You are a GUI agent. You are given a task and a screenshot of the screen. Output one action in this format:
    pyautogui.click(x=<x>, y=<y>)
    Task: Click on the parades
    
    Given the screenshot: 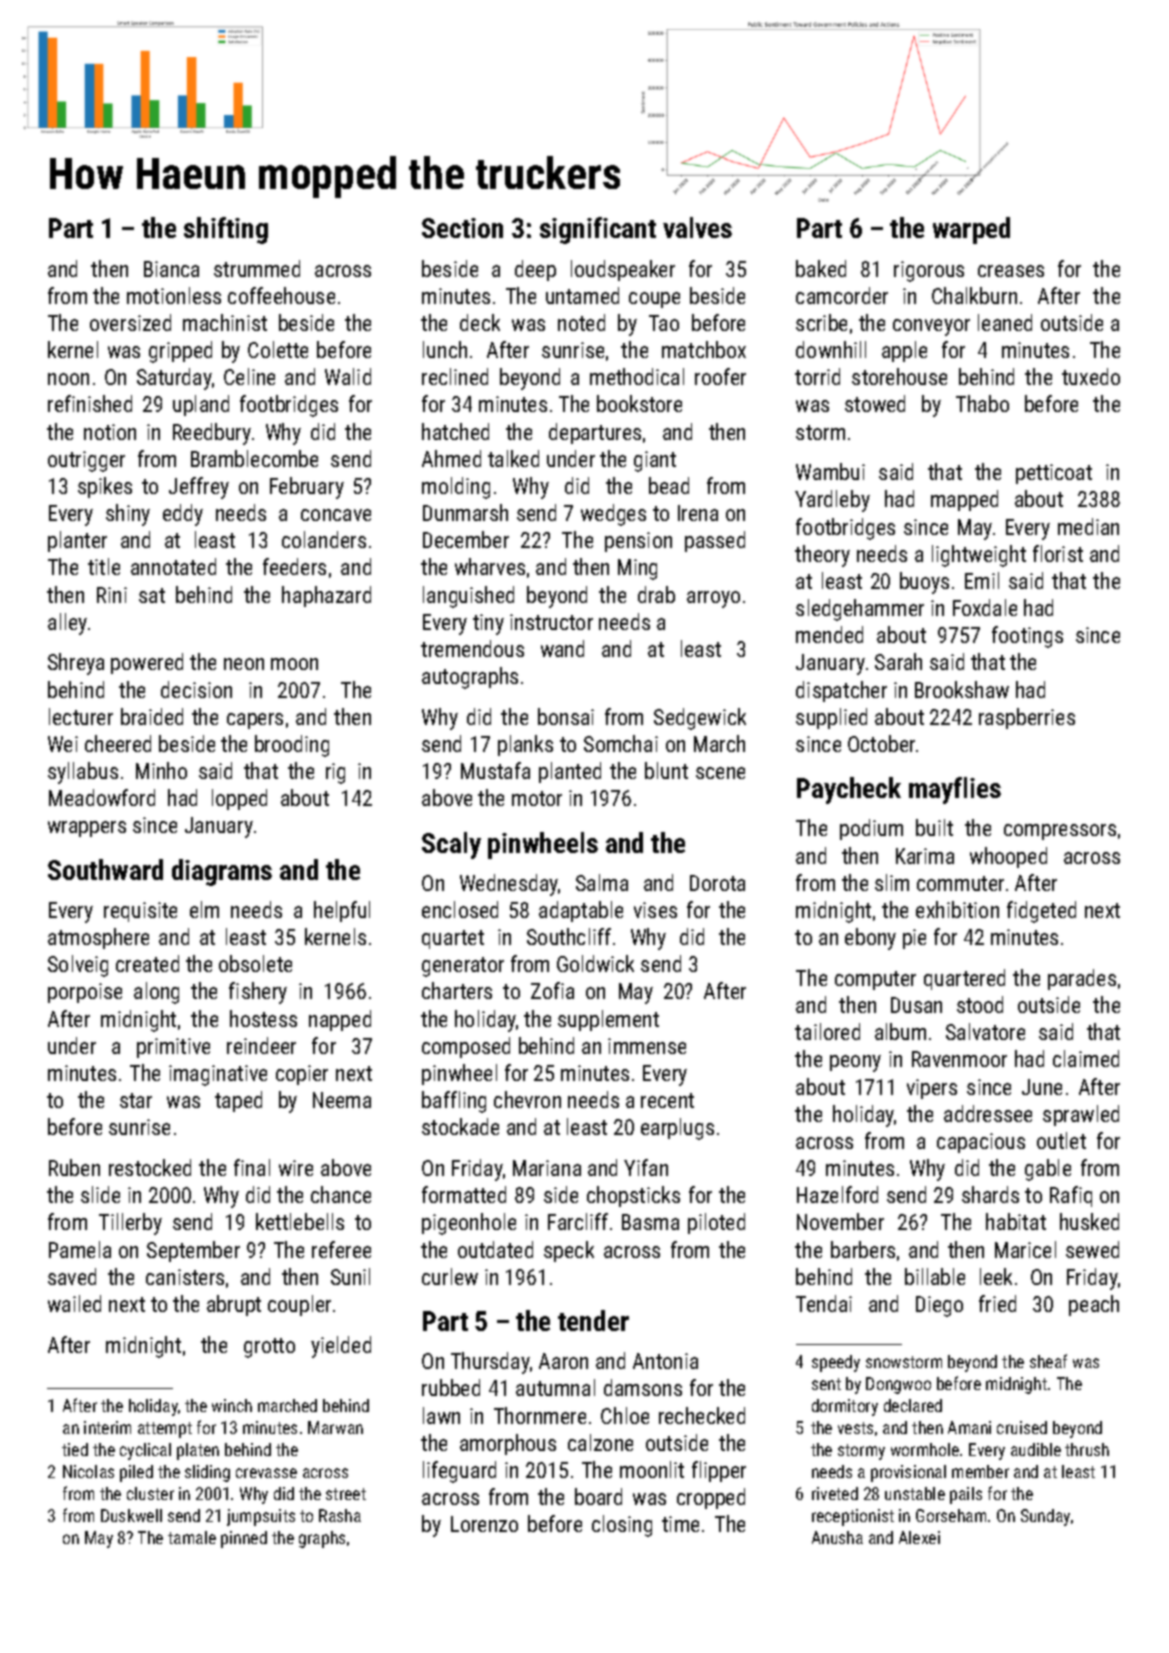 What is the action you would take?
    pyautogui.click(x=1082, y=979)
